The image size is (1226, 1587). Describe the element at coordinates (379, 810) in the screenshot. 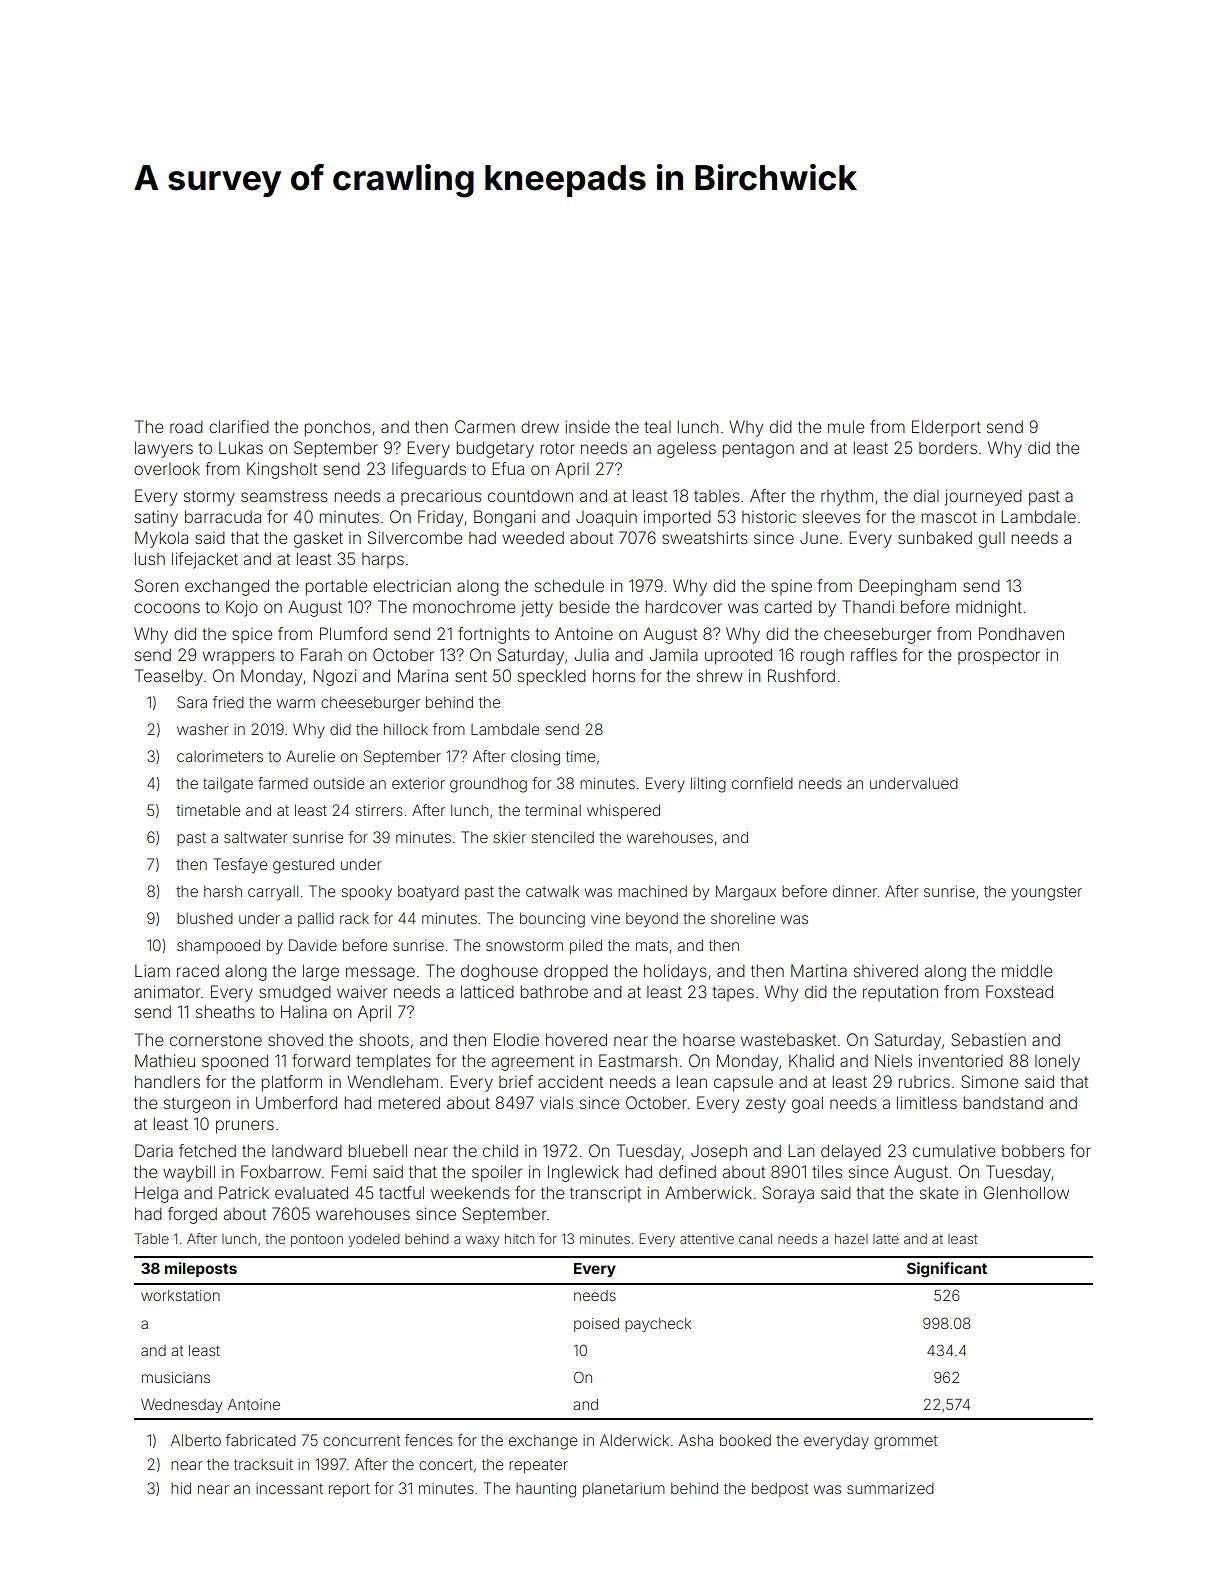

I see `stirrers` at that location.
